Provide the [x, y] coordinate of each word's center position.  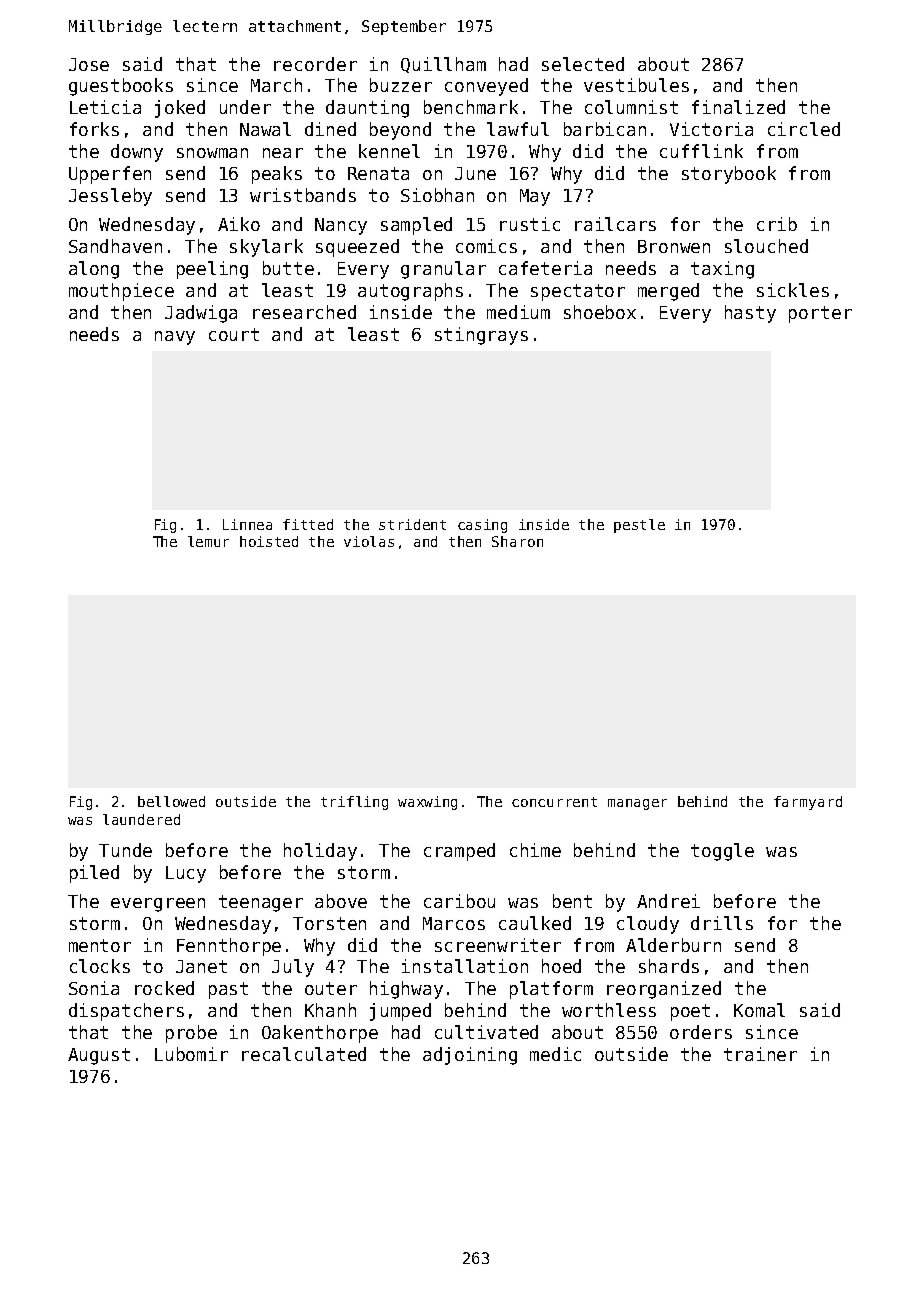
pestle [639, 526]
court [234, 334]
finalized [738, 107]
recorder [315, 64]
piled [94, 874]
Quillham [443, 65]
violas [369, 541]
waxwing [427, 803]
